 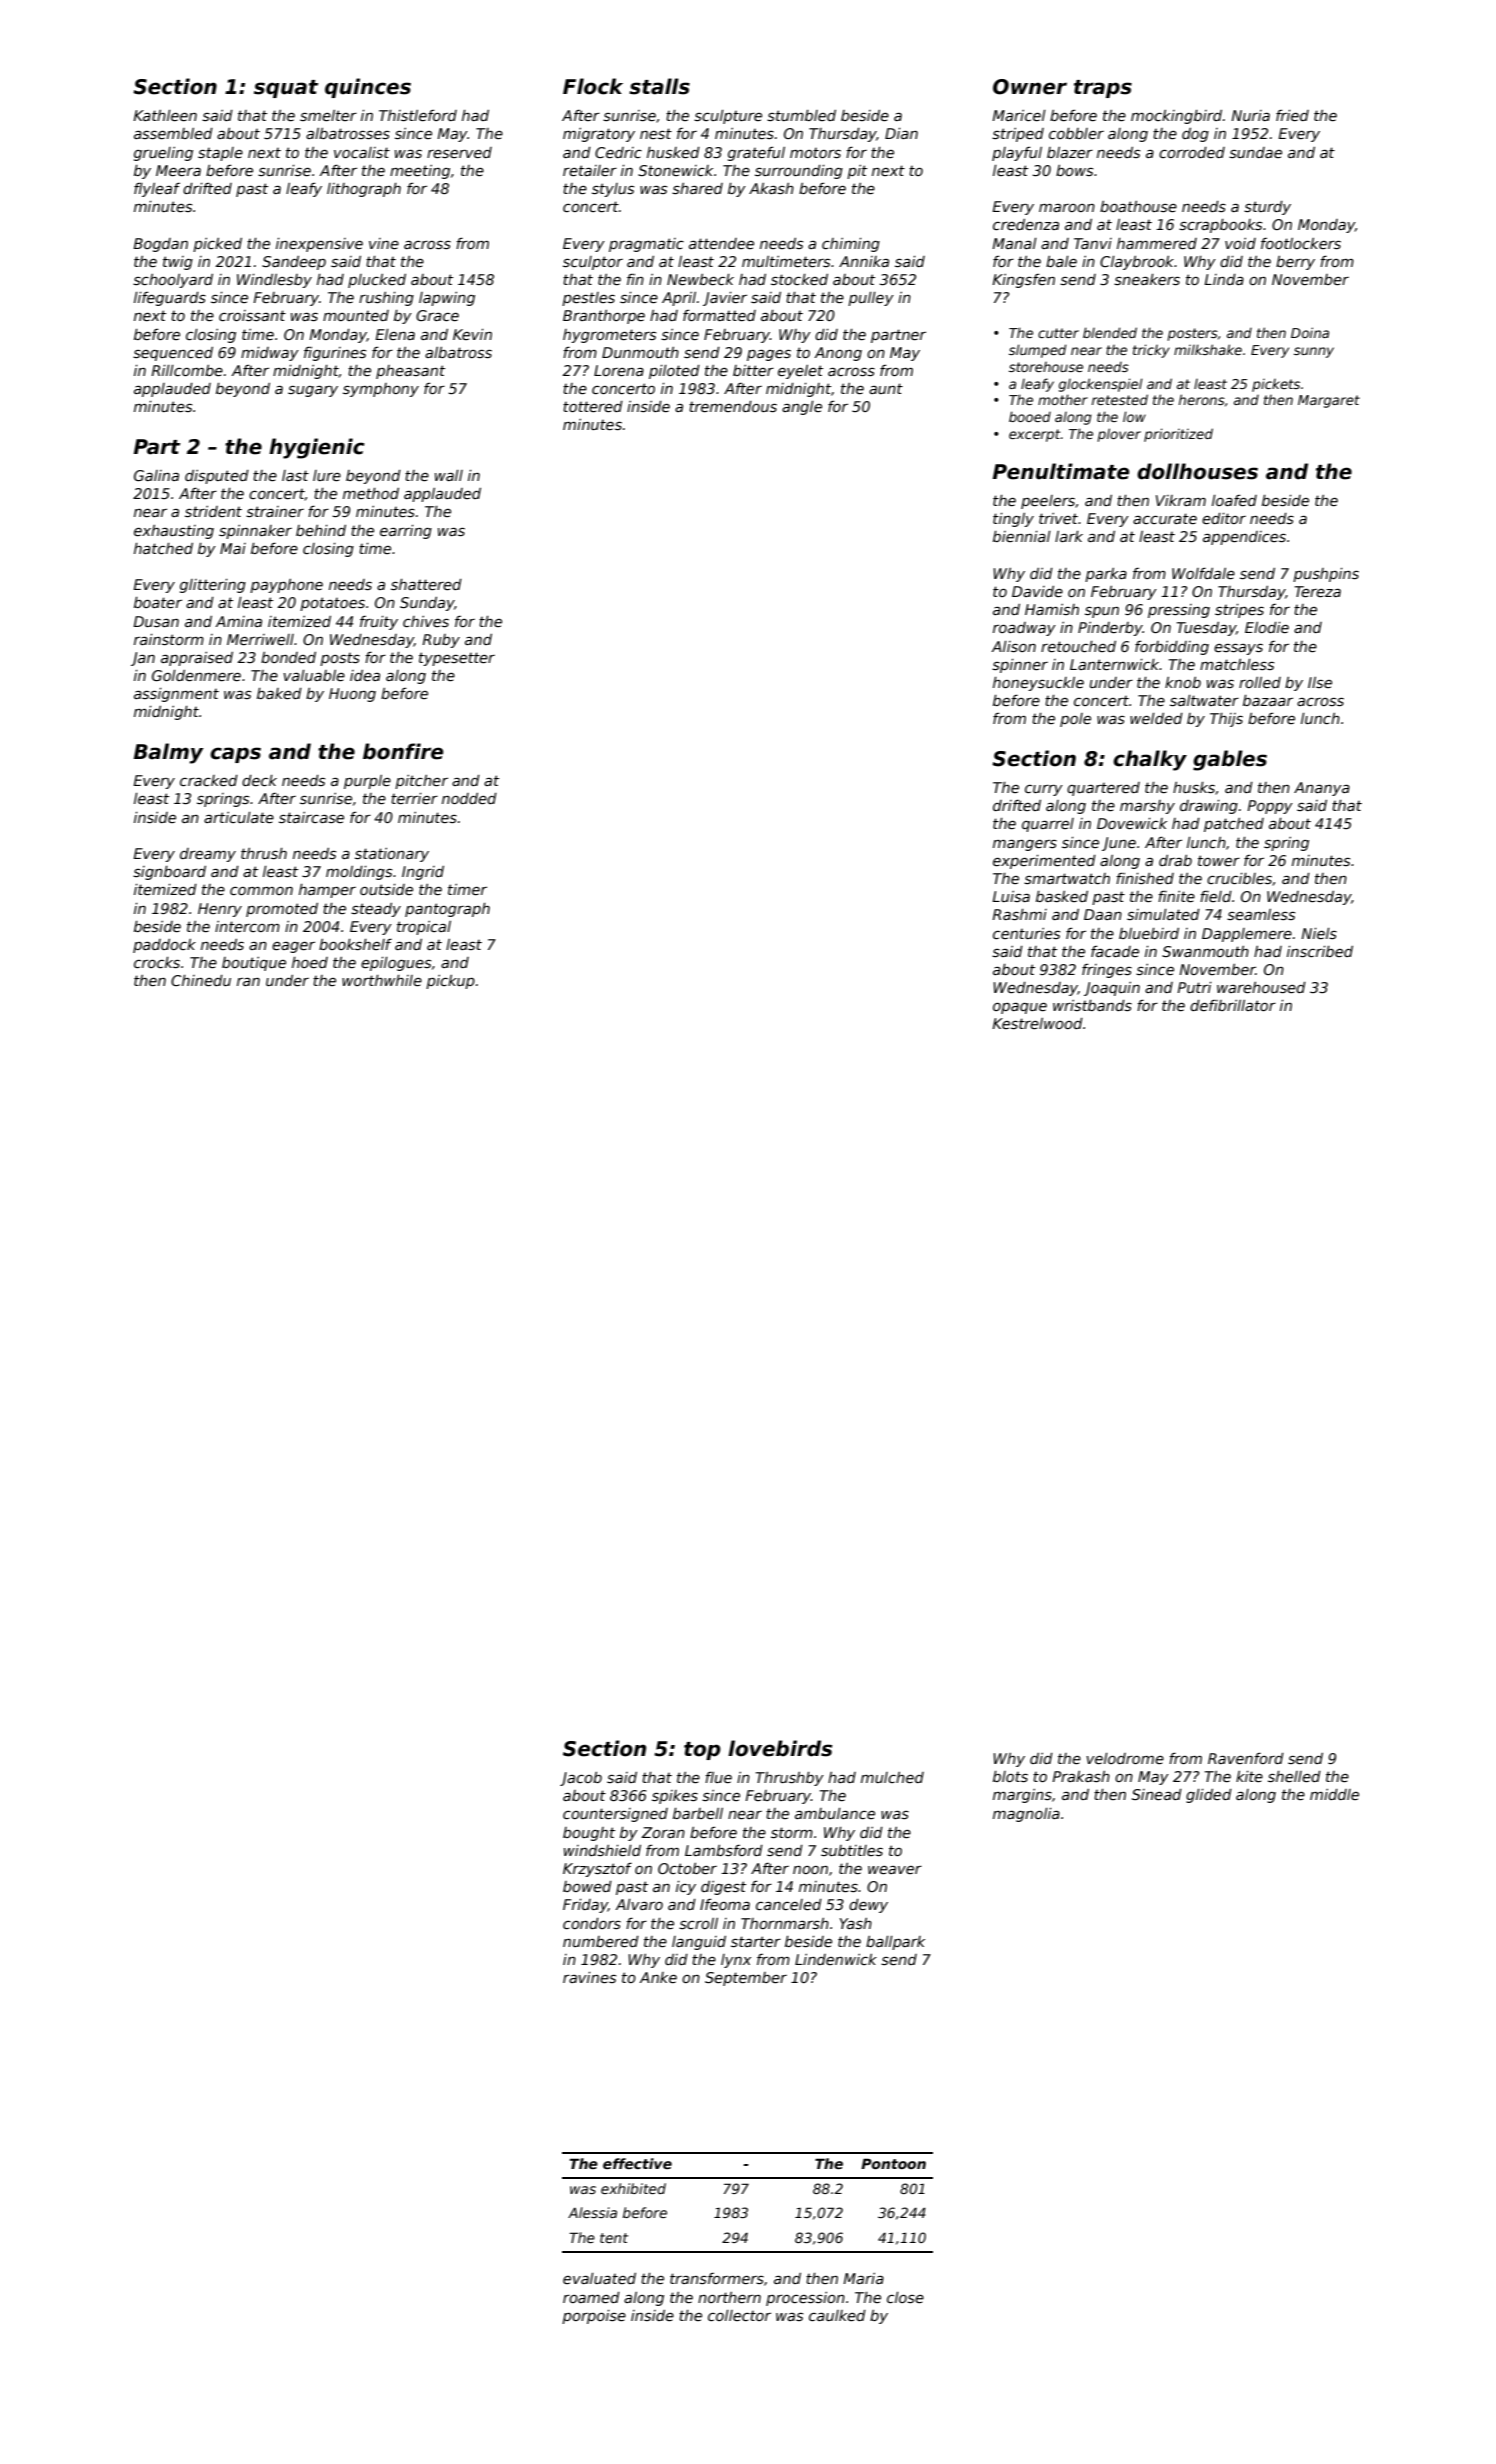 I want to click on middle, so click(x=1334, y=1794).
